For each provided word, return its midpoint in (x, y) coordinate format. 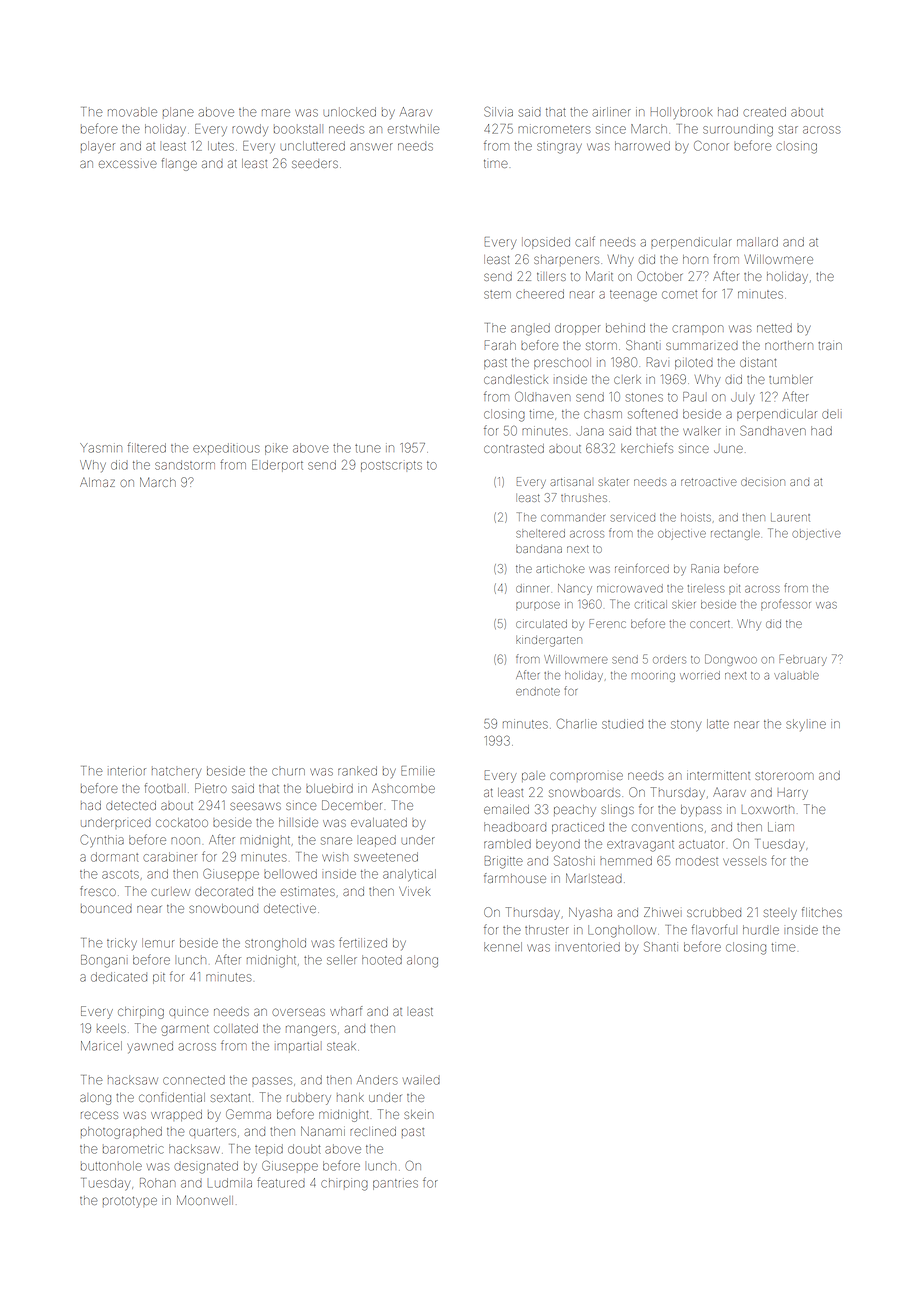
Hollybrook (681, 113)
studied (622, 724)
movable (132, 112)
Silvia (498, 111)
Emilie (418, 771)
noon (185, 841)
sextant (230, 1098)
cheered (540, 294)
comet (679, 294)
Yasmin (101, 448)
